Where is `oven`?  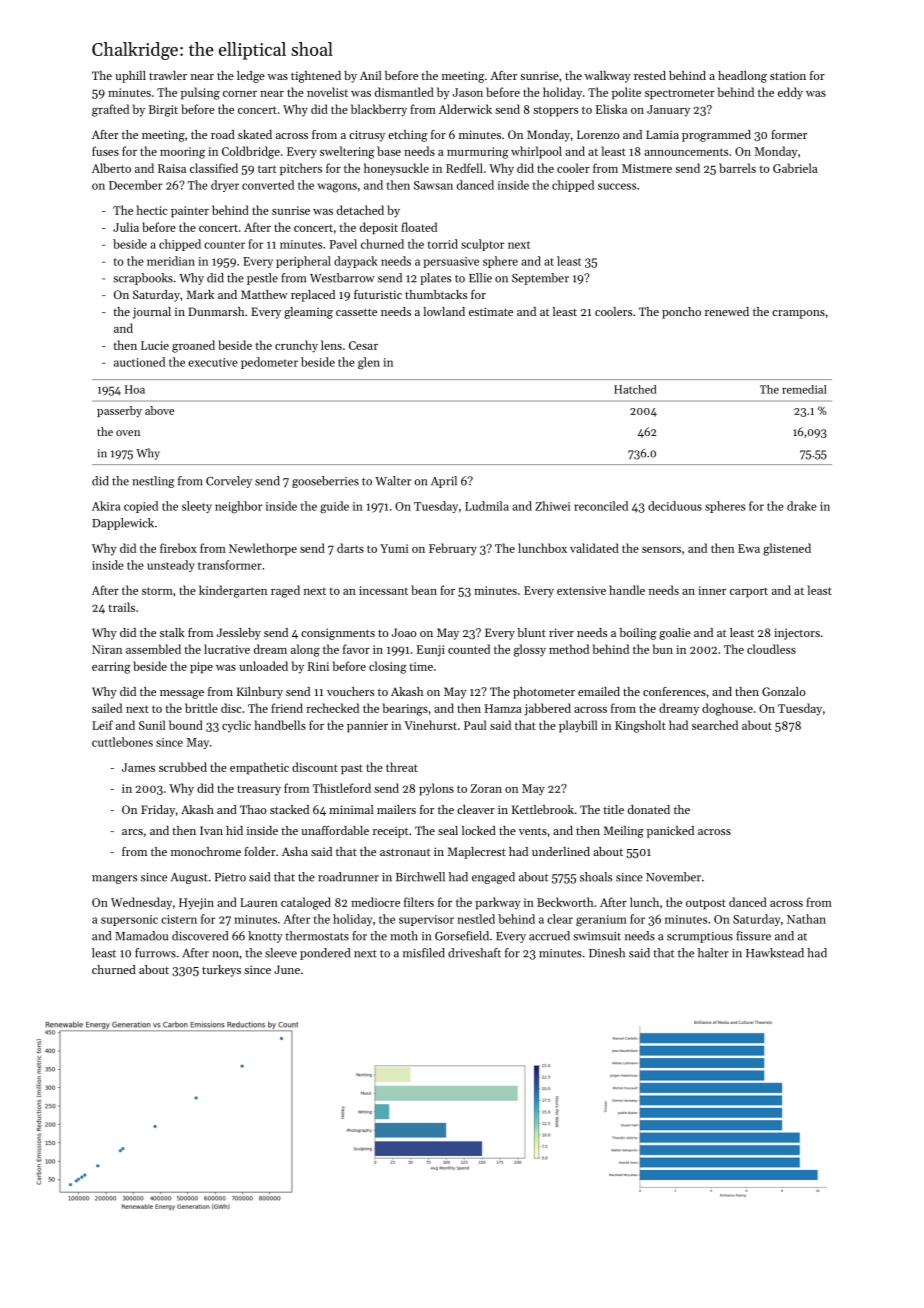
oven is located at coordinates (128, 433).
